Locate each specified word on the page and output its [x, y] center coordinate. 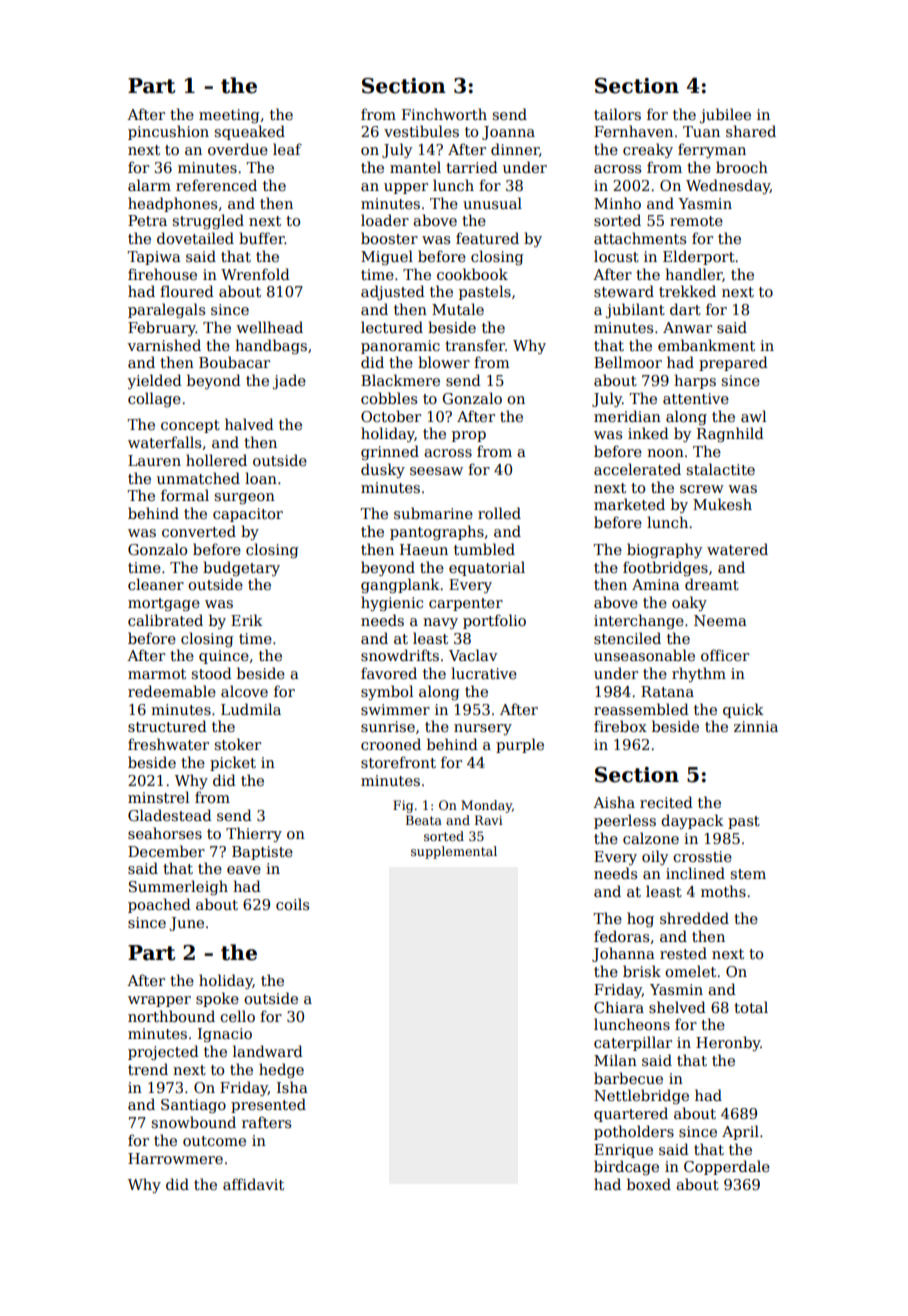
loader [385, 220]
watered [737, 549]
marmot [157, 674]
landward [268, 1051]
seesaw [436, 471]
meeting [229, 116]
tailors [617, 114]
